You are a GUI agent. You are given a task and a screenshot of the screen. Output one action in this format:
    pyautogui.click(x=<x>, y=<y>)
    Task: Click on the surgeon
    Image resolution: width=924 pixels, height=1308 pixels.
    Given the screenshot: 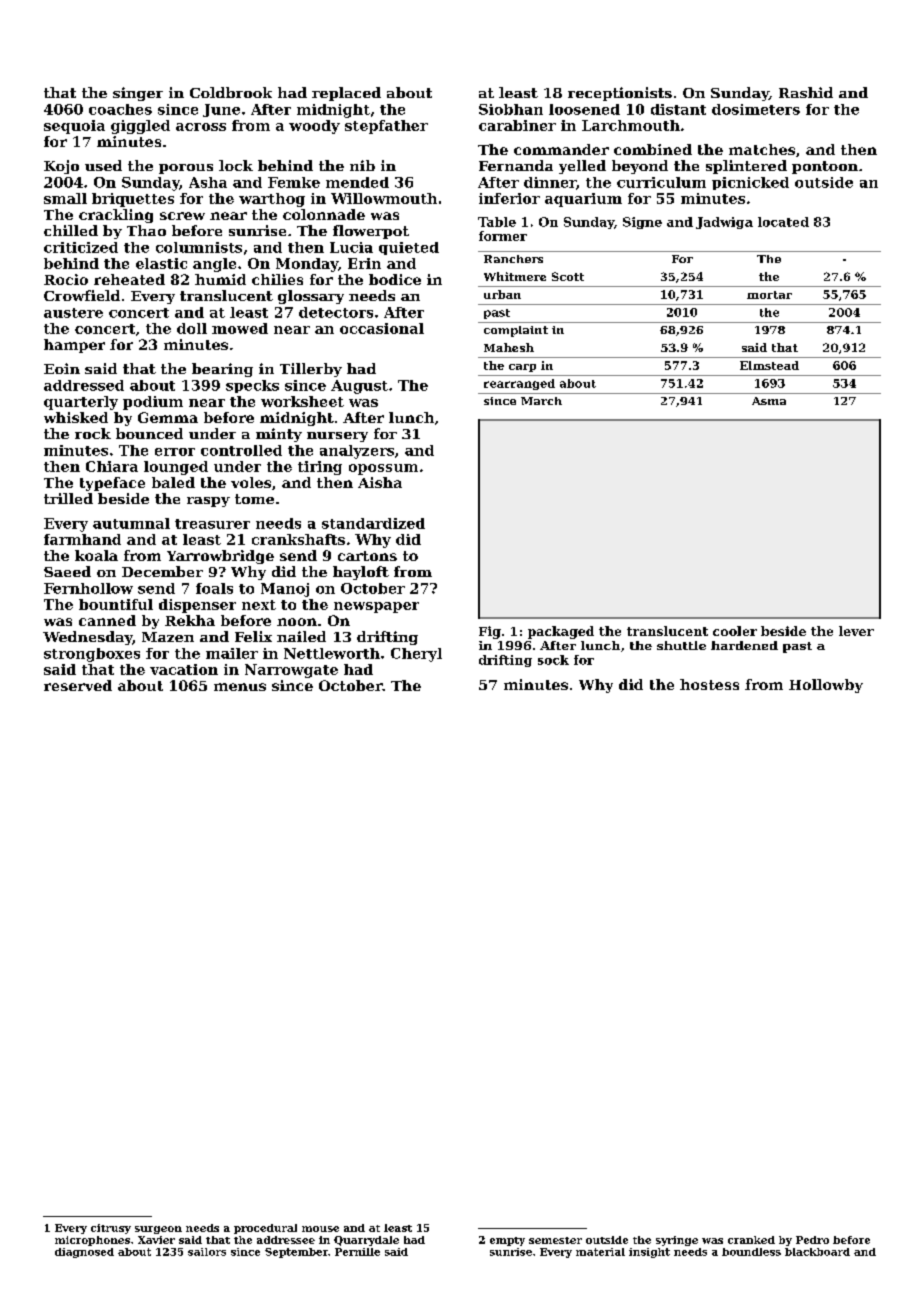 What is the action you would take?
    pyautogui.click(x=158, y=1230)
